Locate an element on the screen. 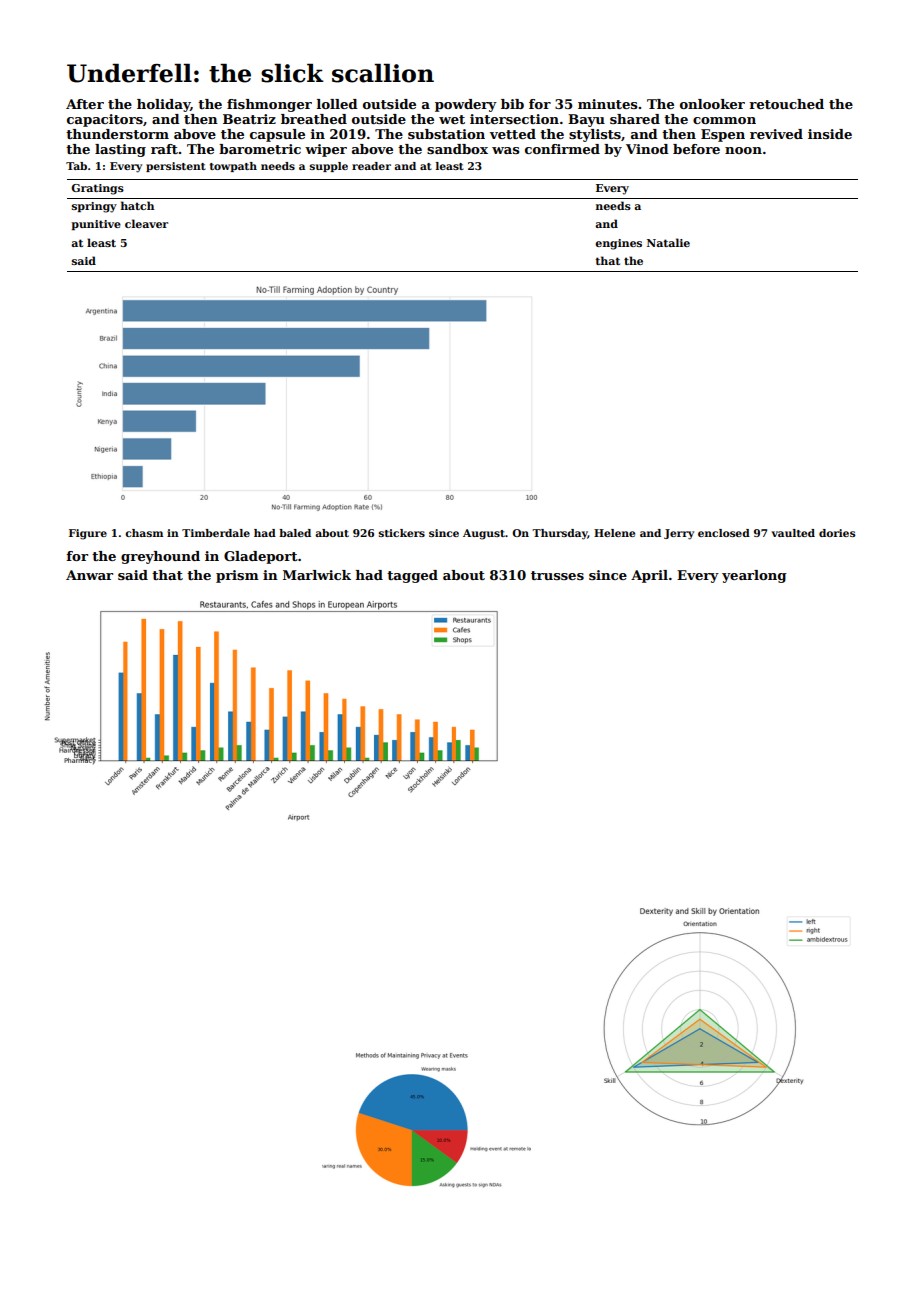 The image size is (924, 1308). hatch is located at coordinates (137, 205).
